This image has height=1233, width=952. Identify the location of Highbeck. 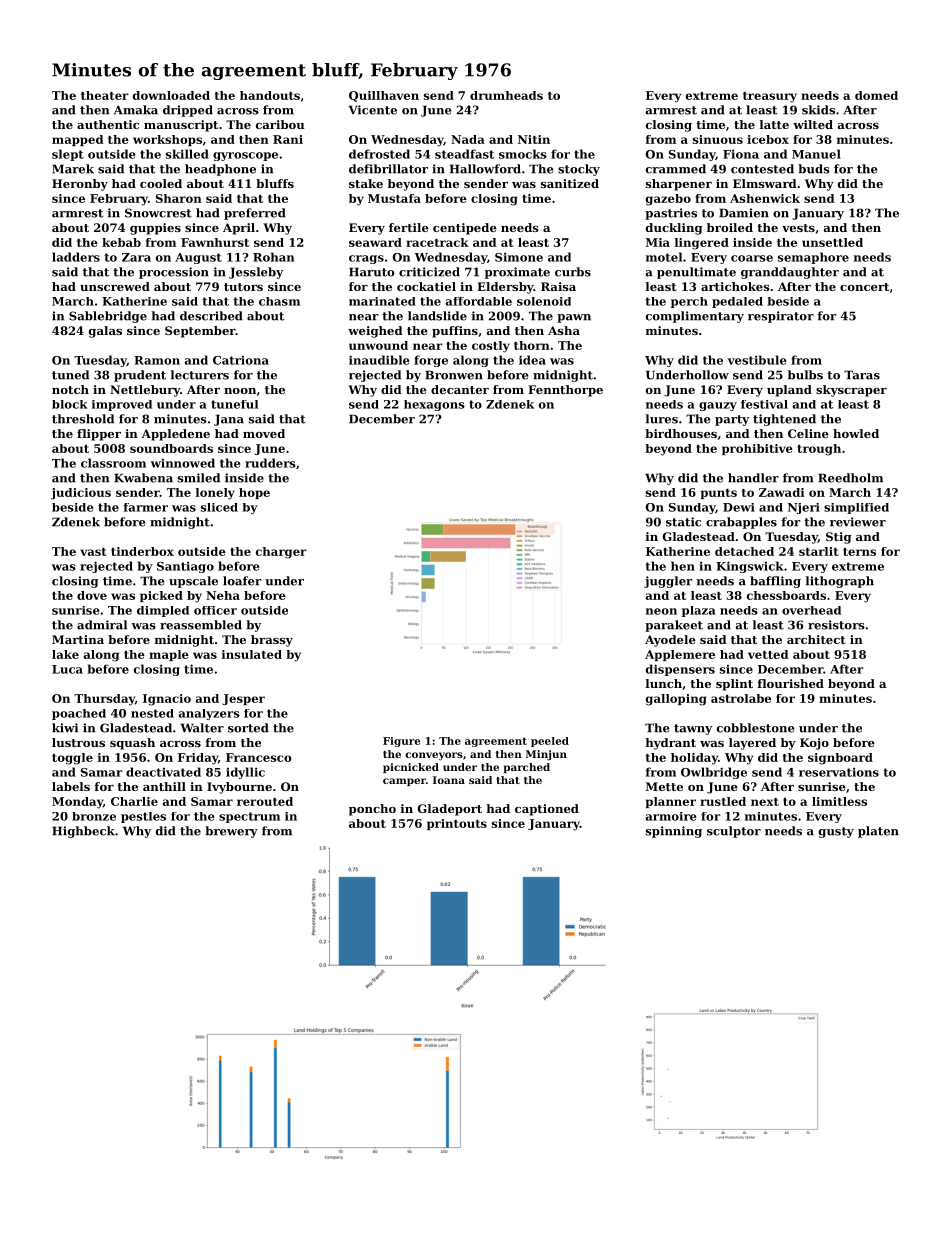
(83, 832).
